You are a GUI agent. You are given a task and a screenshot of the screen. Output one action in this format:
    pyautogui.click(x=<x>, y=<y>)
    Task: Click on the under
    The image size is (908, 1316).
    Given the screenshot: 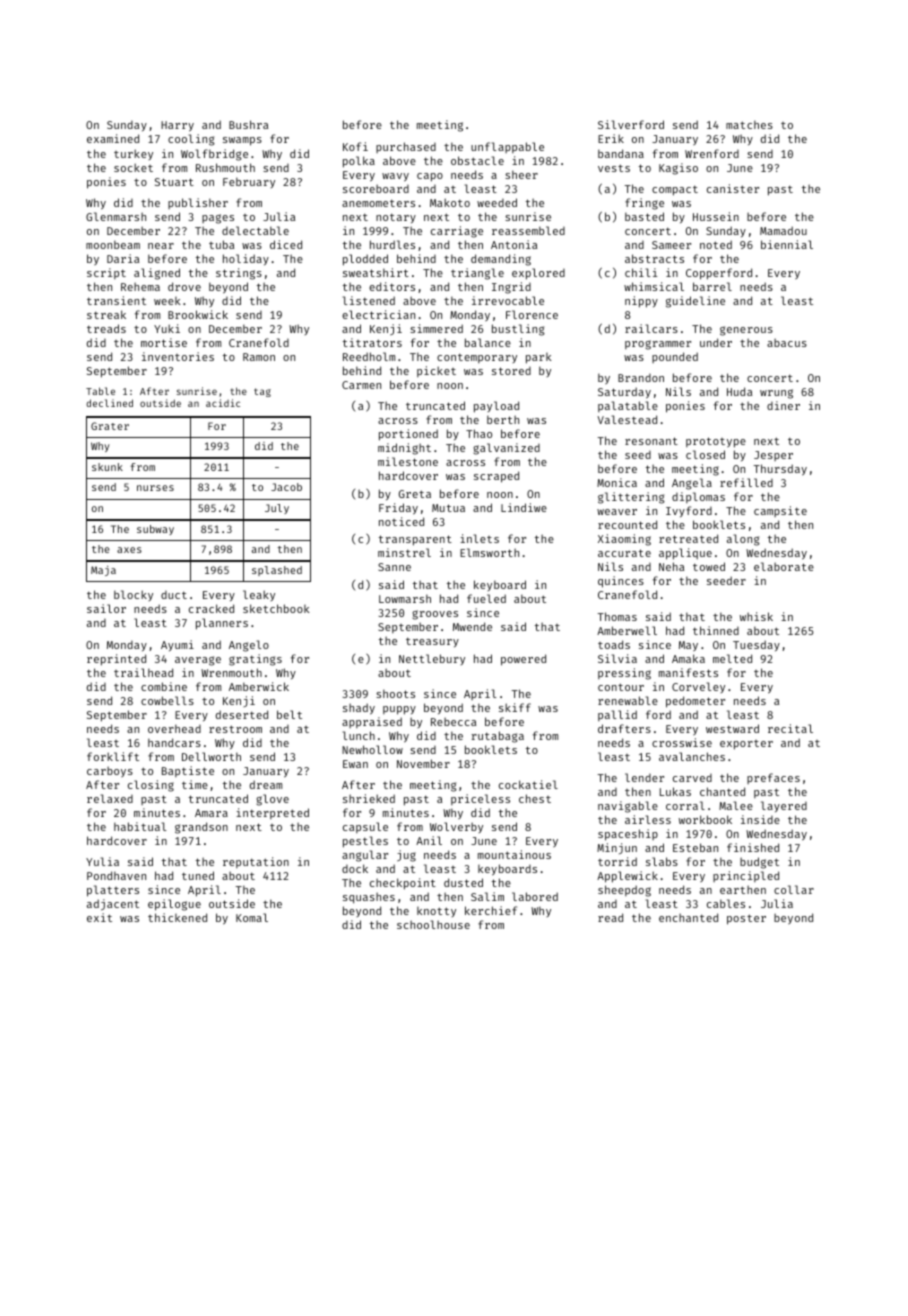 What is the action you would take?
    pyautogui.click(x=716, y=342)
